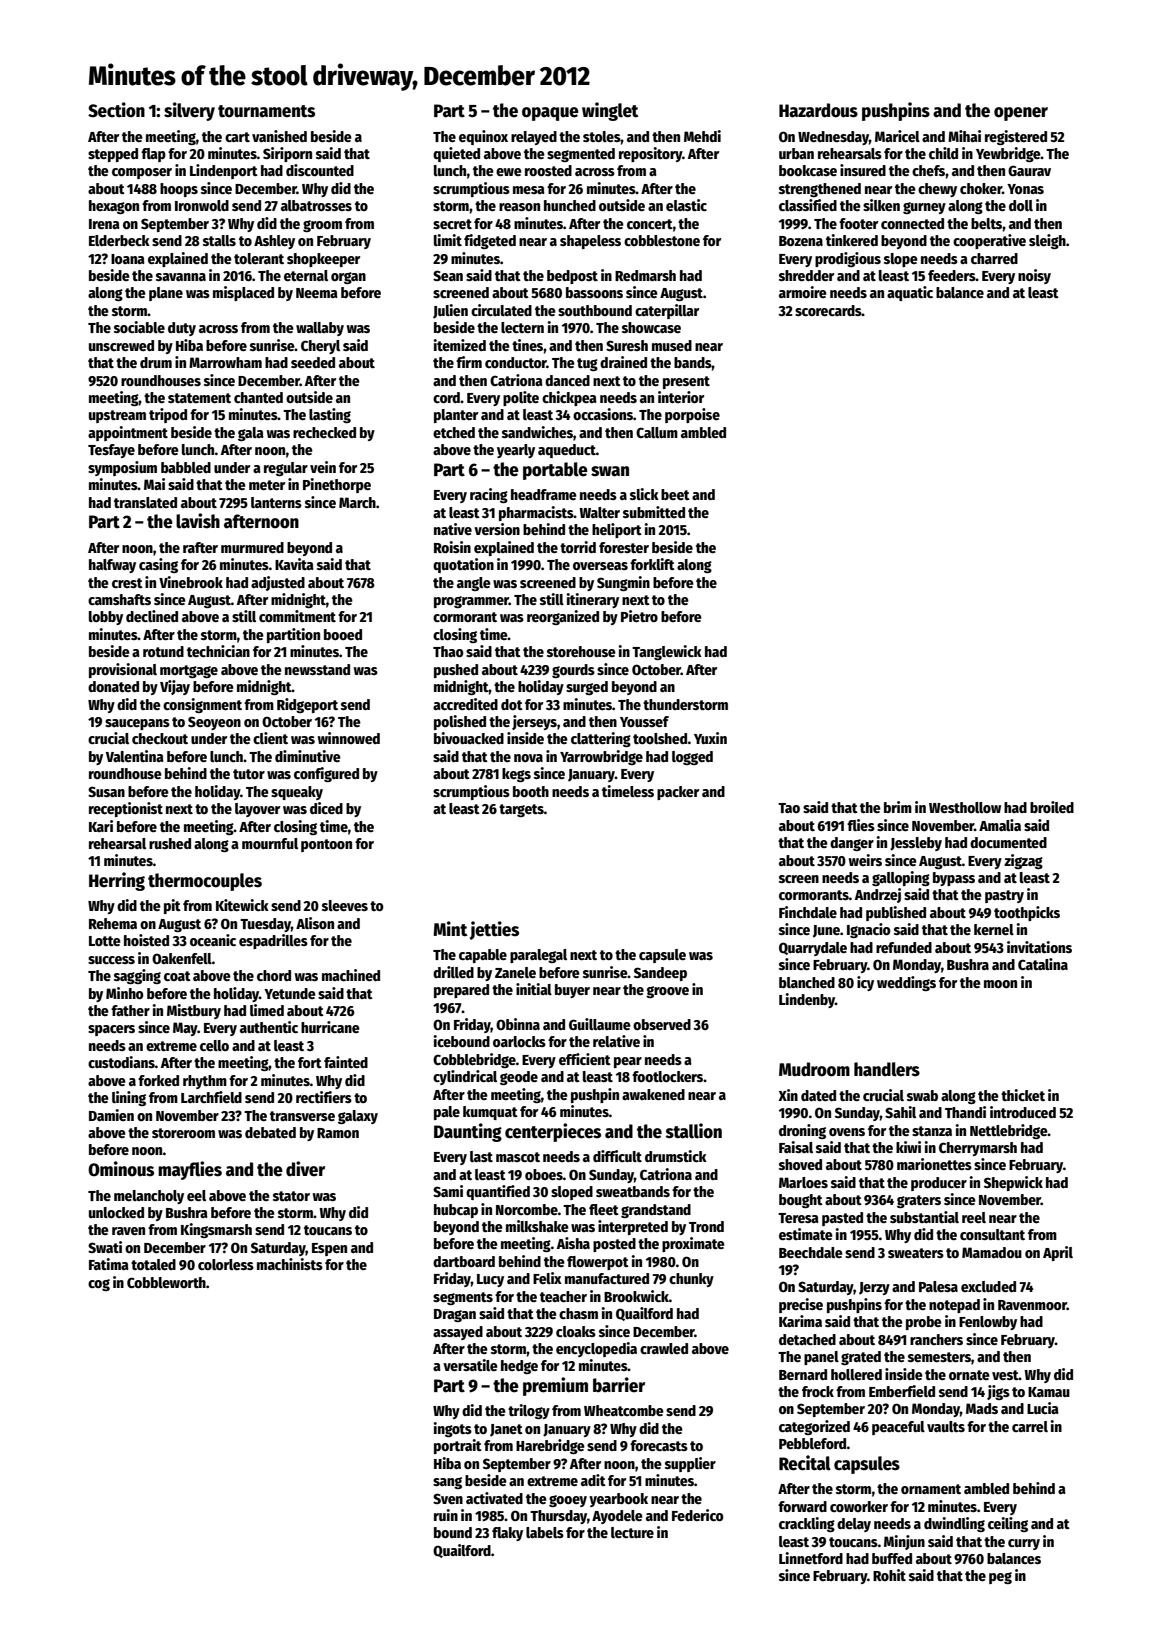 The width and height of the screenshot is (1163, 1644). Describe the element at coordinates (446, 1515) in the screenshot. I see `ruin` at that location.
